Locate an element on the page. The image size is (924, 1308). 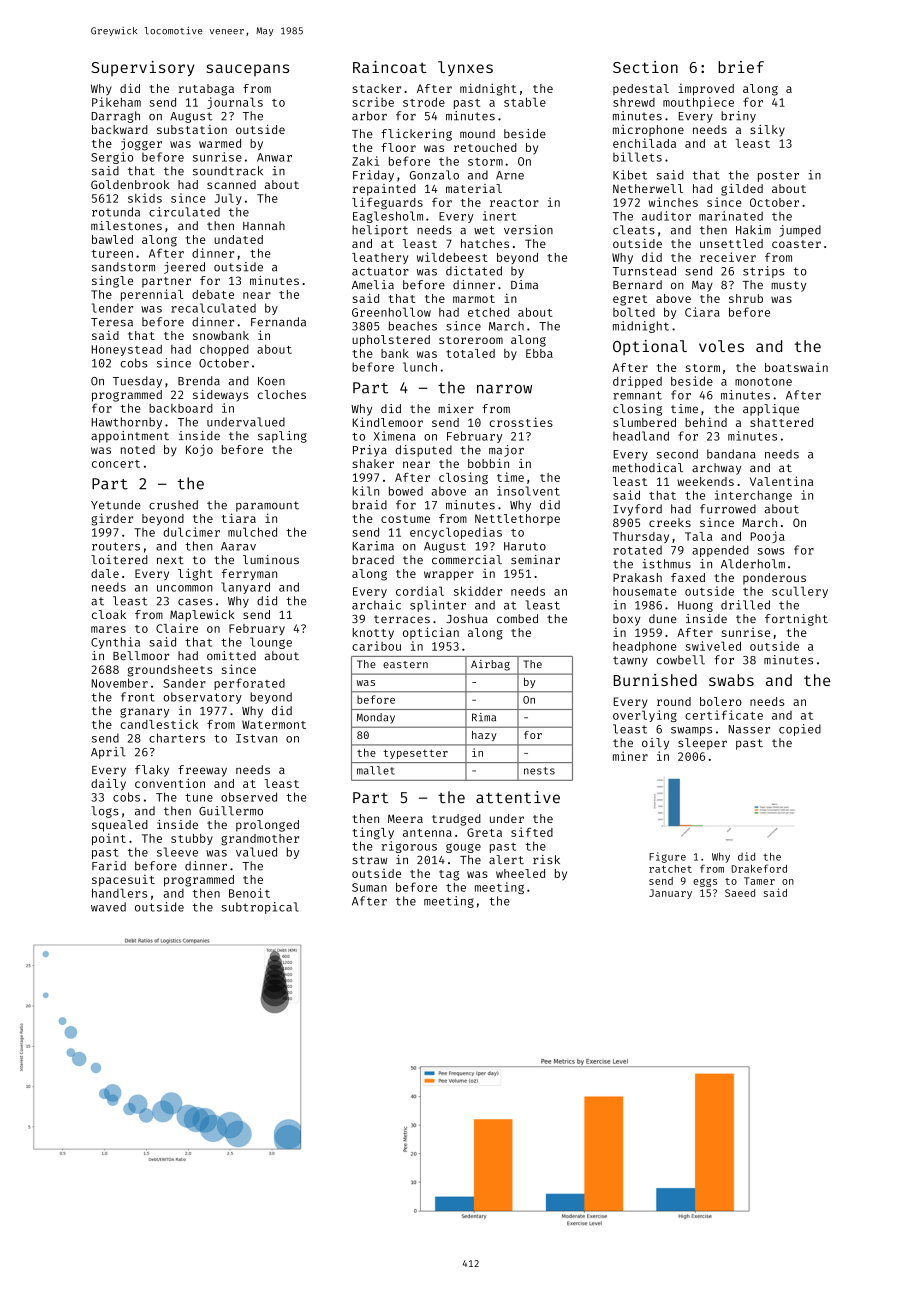
wheeled is located at coordinates (520, 873).
